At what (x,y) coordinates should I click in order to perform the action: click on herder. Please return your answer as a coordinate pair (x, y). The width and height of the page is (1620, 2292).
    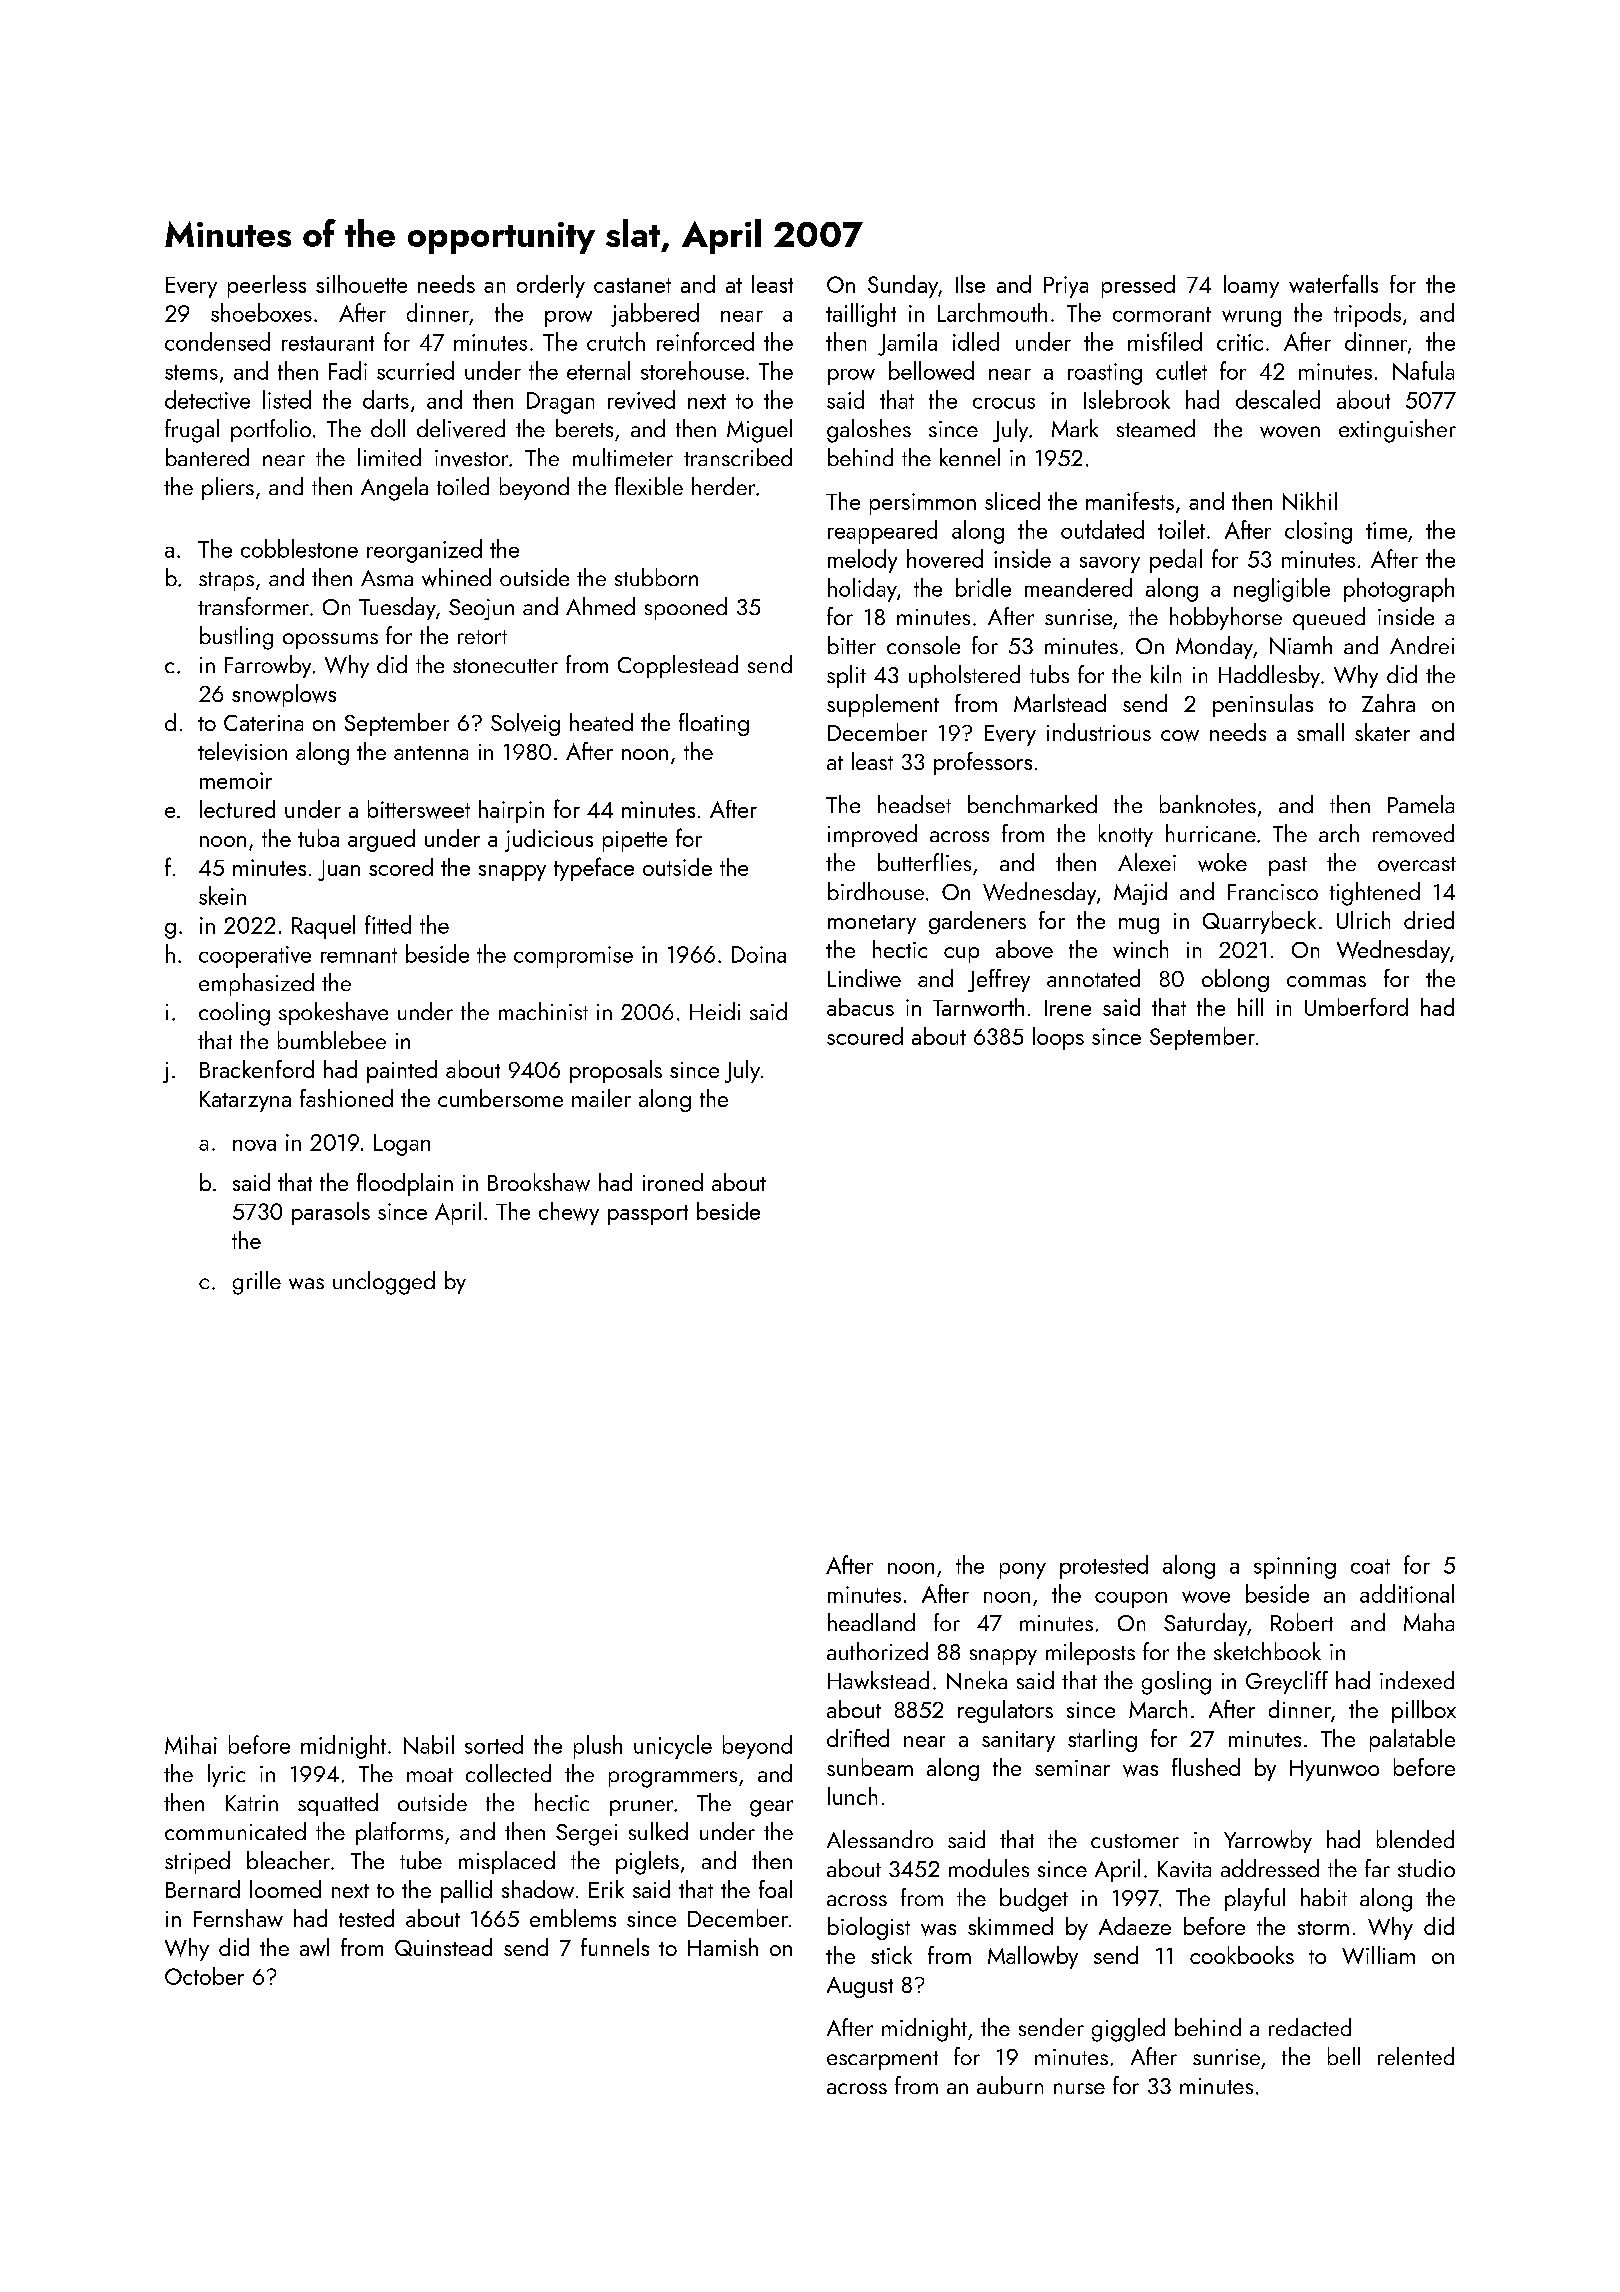
    Looking at the image, I should click on (723, 486).
